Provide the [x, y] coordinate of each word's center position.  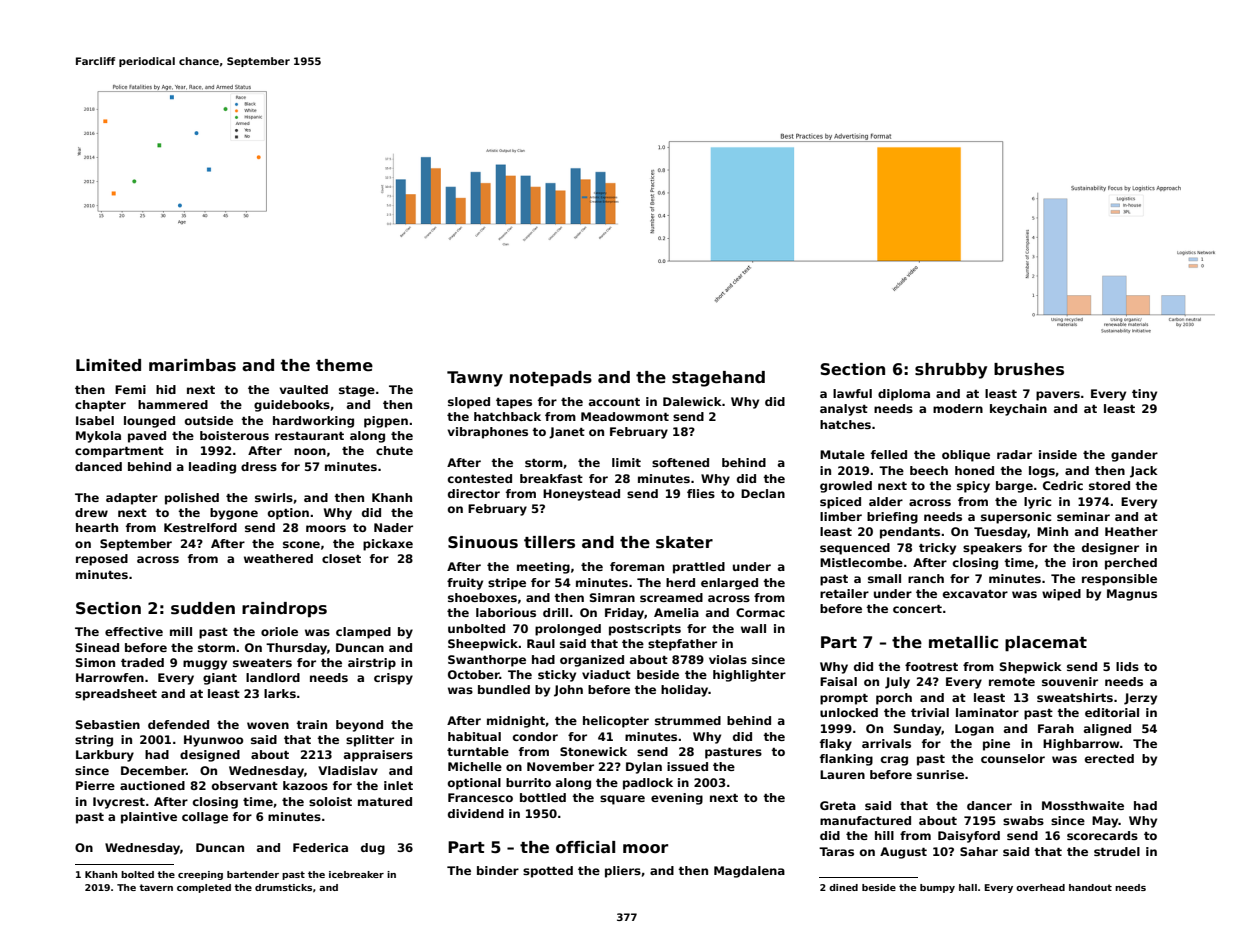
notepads [551, 378]
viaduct [606, 674]
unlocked [849, 712]
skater [684, 542]
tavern [156, 887]
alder [886, 501]
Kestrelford [200, 527]
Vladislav [348, 770]
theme [344, 365]
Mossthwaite [1083, 805]
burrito [528, 782]
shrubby [951, 371]
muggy [205, 665]
